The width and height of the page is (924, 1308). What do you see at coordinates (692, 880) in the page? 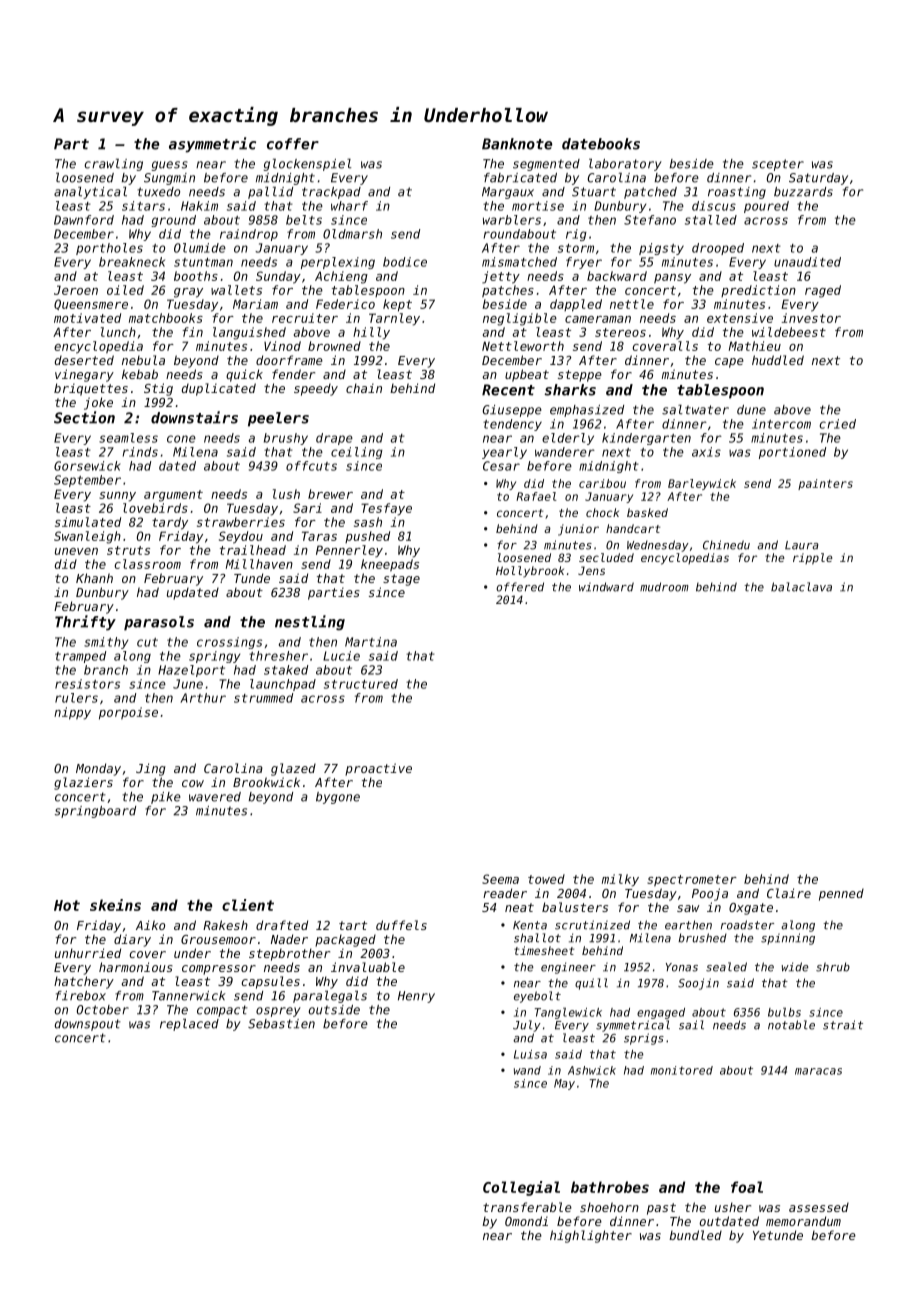
I see `spectrometer` at bounding box center [692, 880].
